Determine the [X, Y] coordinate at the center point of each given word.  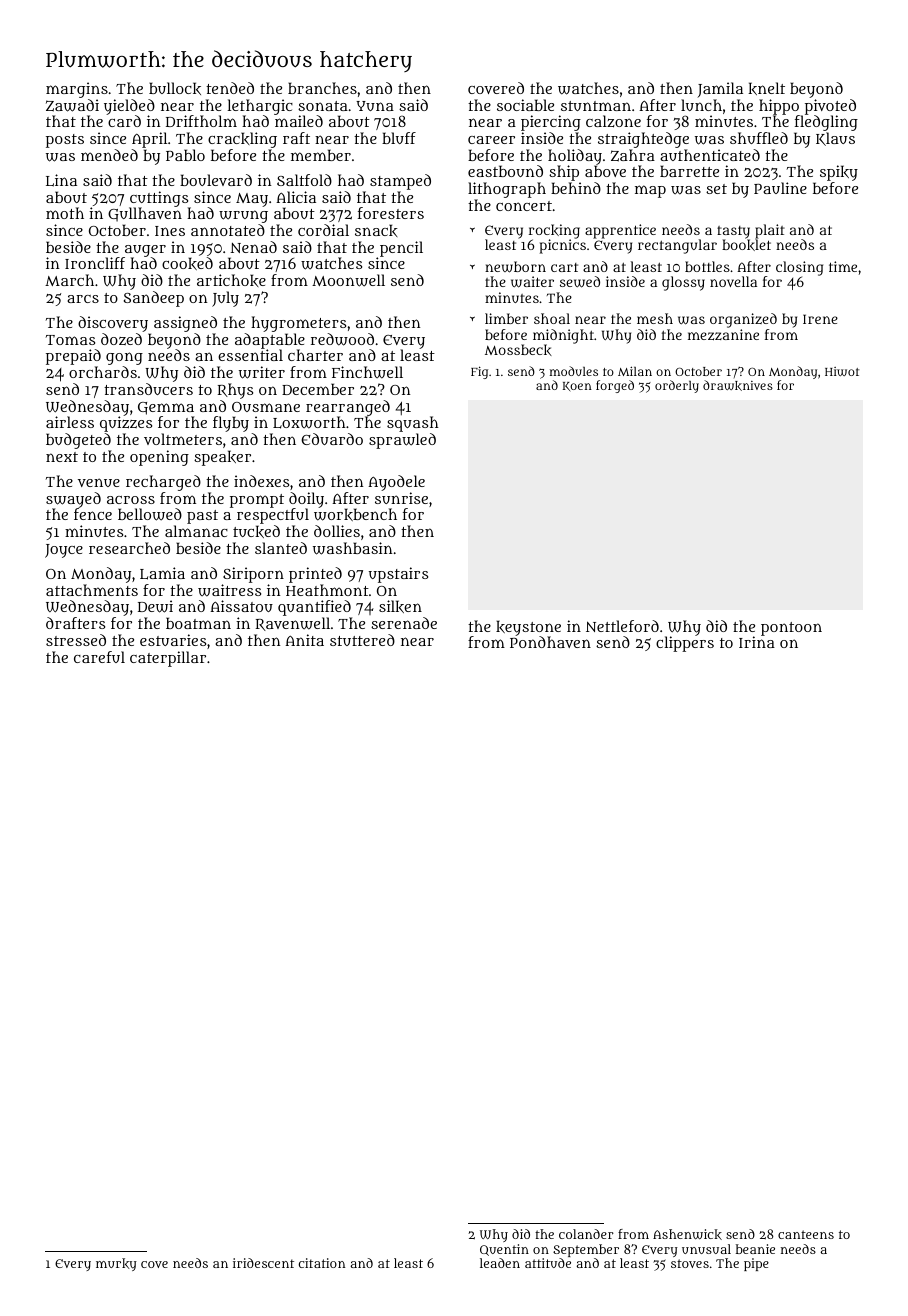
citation [322, 1263]
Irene [820, 319]
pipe [756, 1264]
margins [77, 90]
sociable [525, 105]
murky [116, 1264]
